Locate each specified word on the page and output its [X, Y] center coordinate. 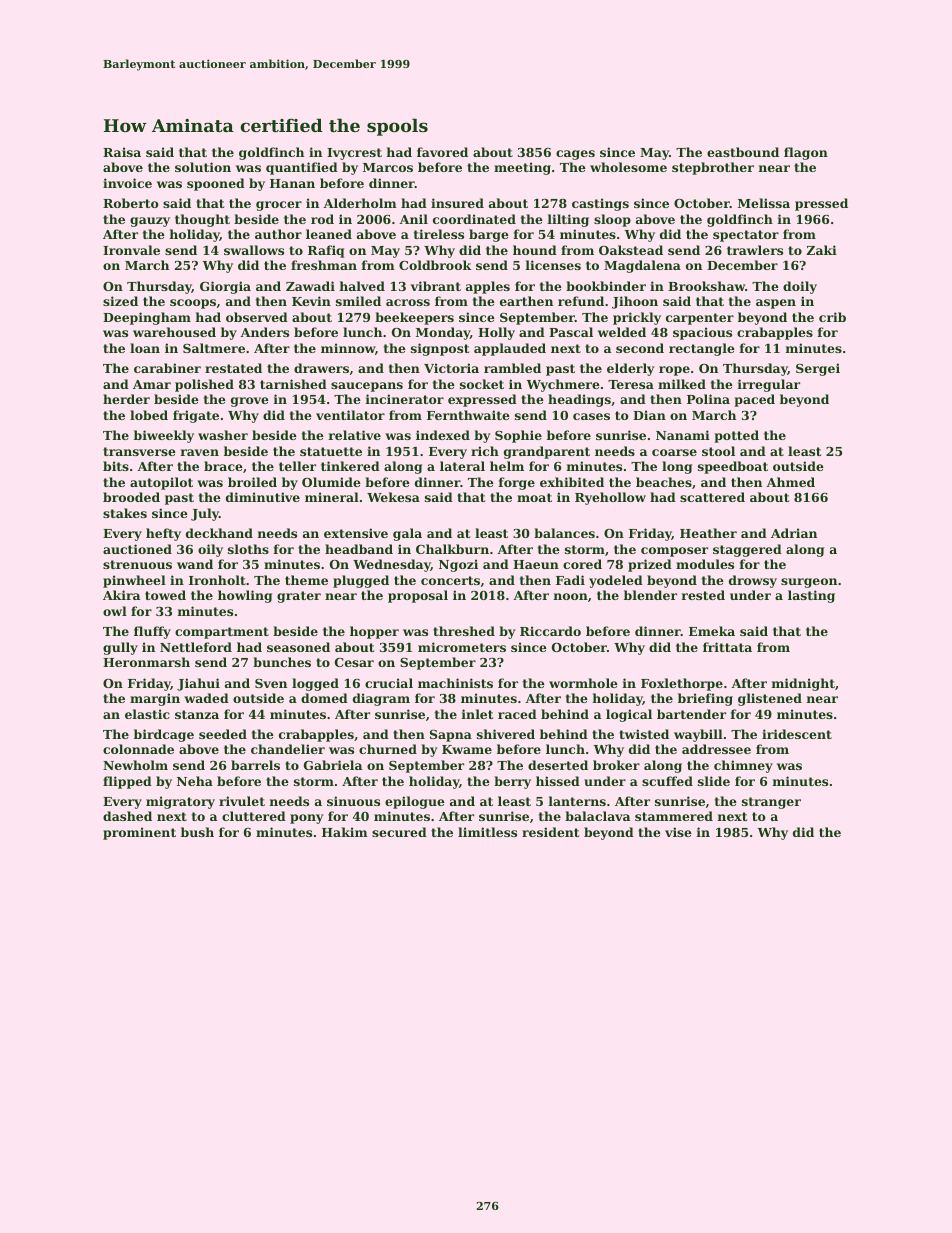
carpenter [700, 319]
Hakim [345, 832]
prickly [637, 318]
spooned [216, 184]
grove [250, 402]
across [408, 302]
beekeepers [414, 318]
